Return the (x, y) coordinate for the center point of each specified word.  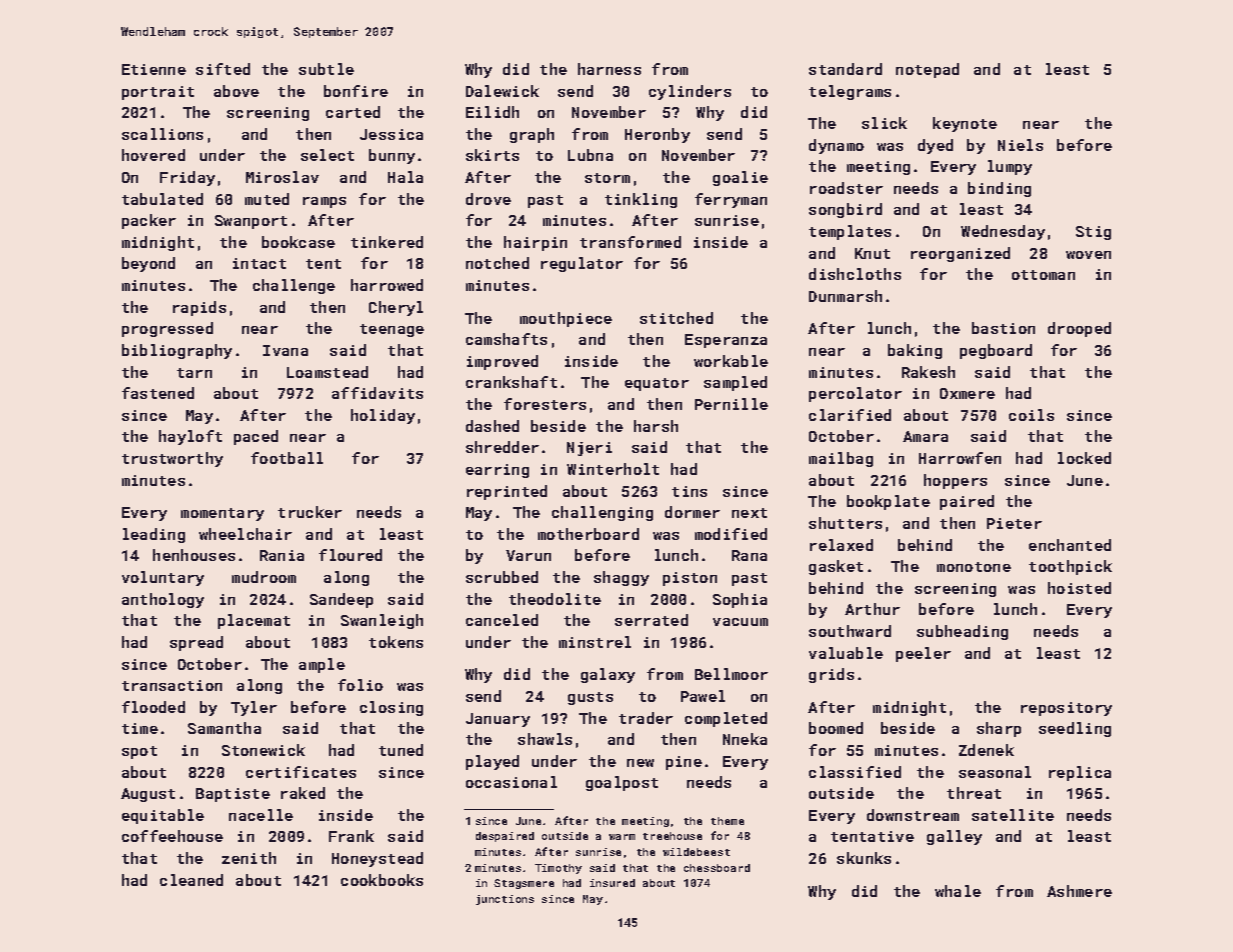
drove (488, 199)
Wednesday (1003, 232)
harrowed (387, 285)
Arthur (872, 609)
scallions (162, 134)
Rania (282, 555)
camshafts (506, 339)
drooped (1079, 329)
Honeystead (377, 859)
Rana (749, 555)
